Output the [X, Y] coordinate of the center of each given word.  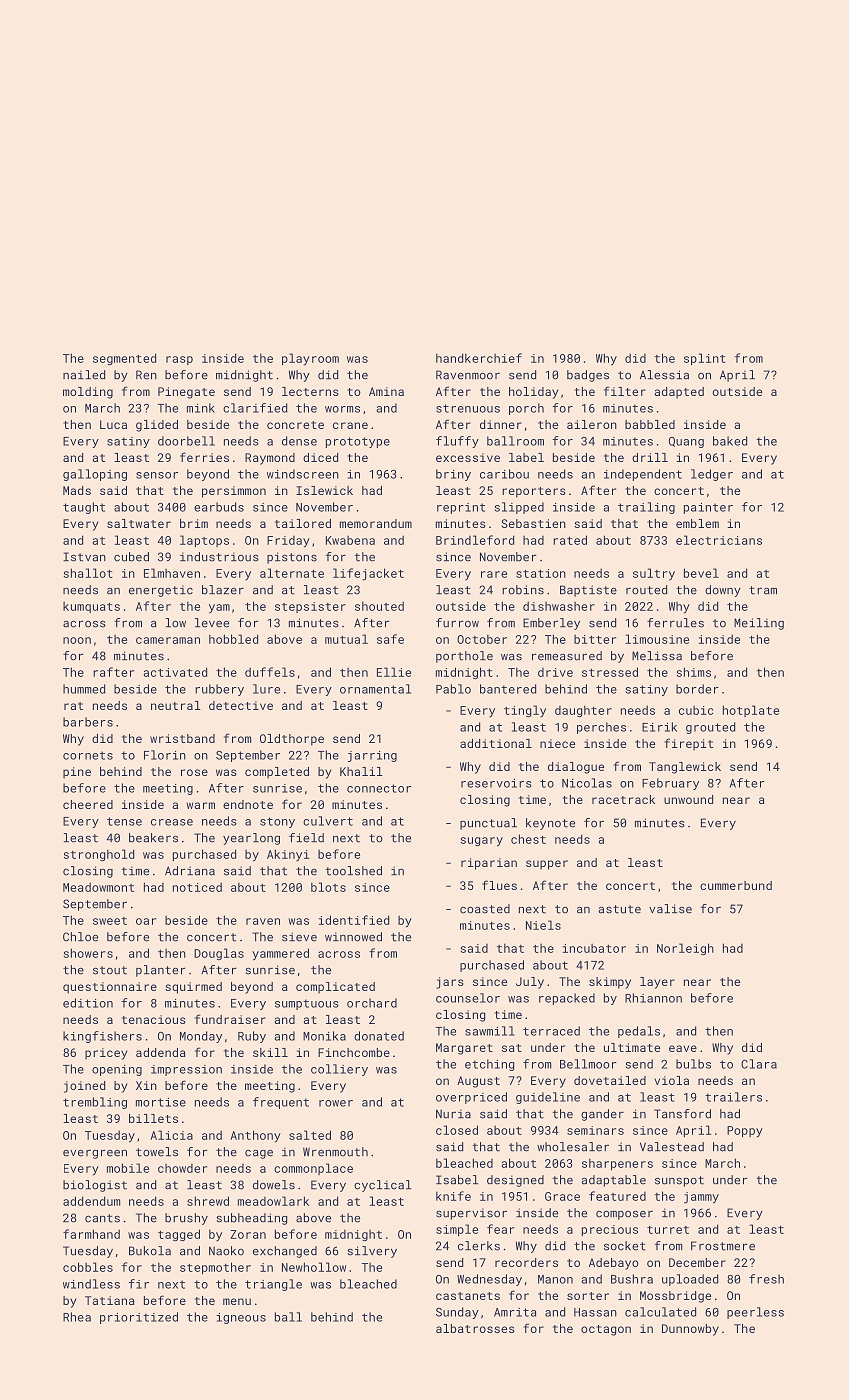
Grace [562, 1196]
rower [336, 1103]
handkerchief [479, 358]
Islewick [324, 490]
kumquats [91, 607]
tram [763, 590]
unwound [688, 799]
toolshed [353, 871]
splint [705, 359]
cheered [88, 804]
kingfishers [102, 1037]
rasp [179, 360]
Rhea [77, 1317]
